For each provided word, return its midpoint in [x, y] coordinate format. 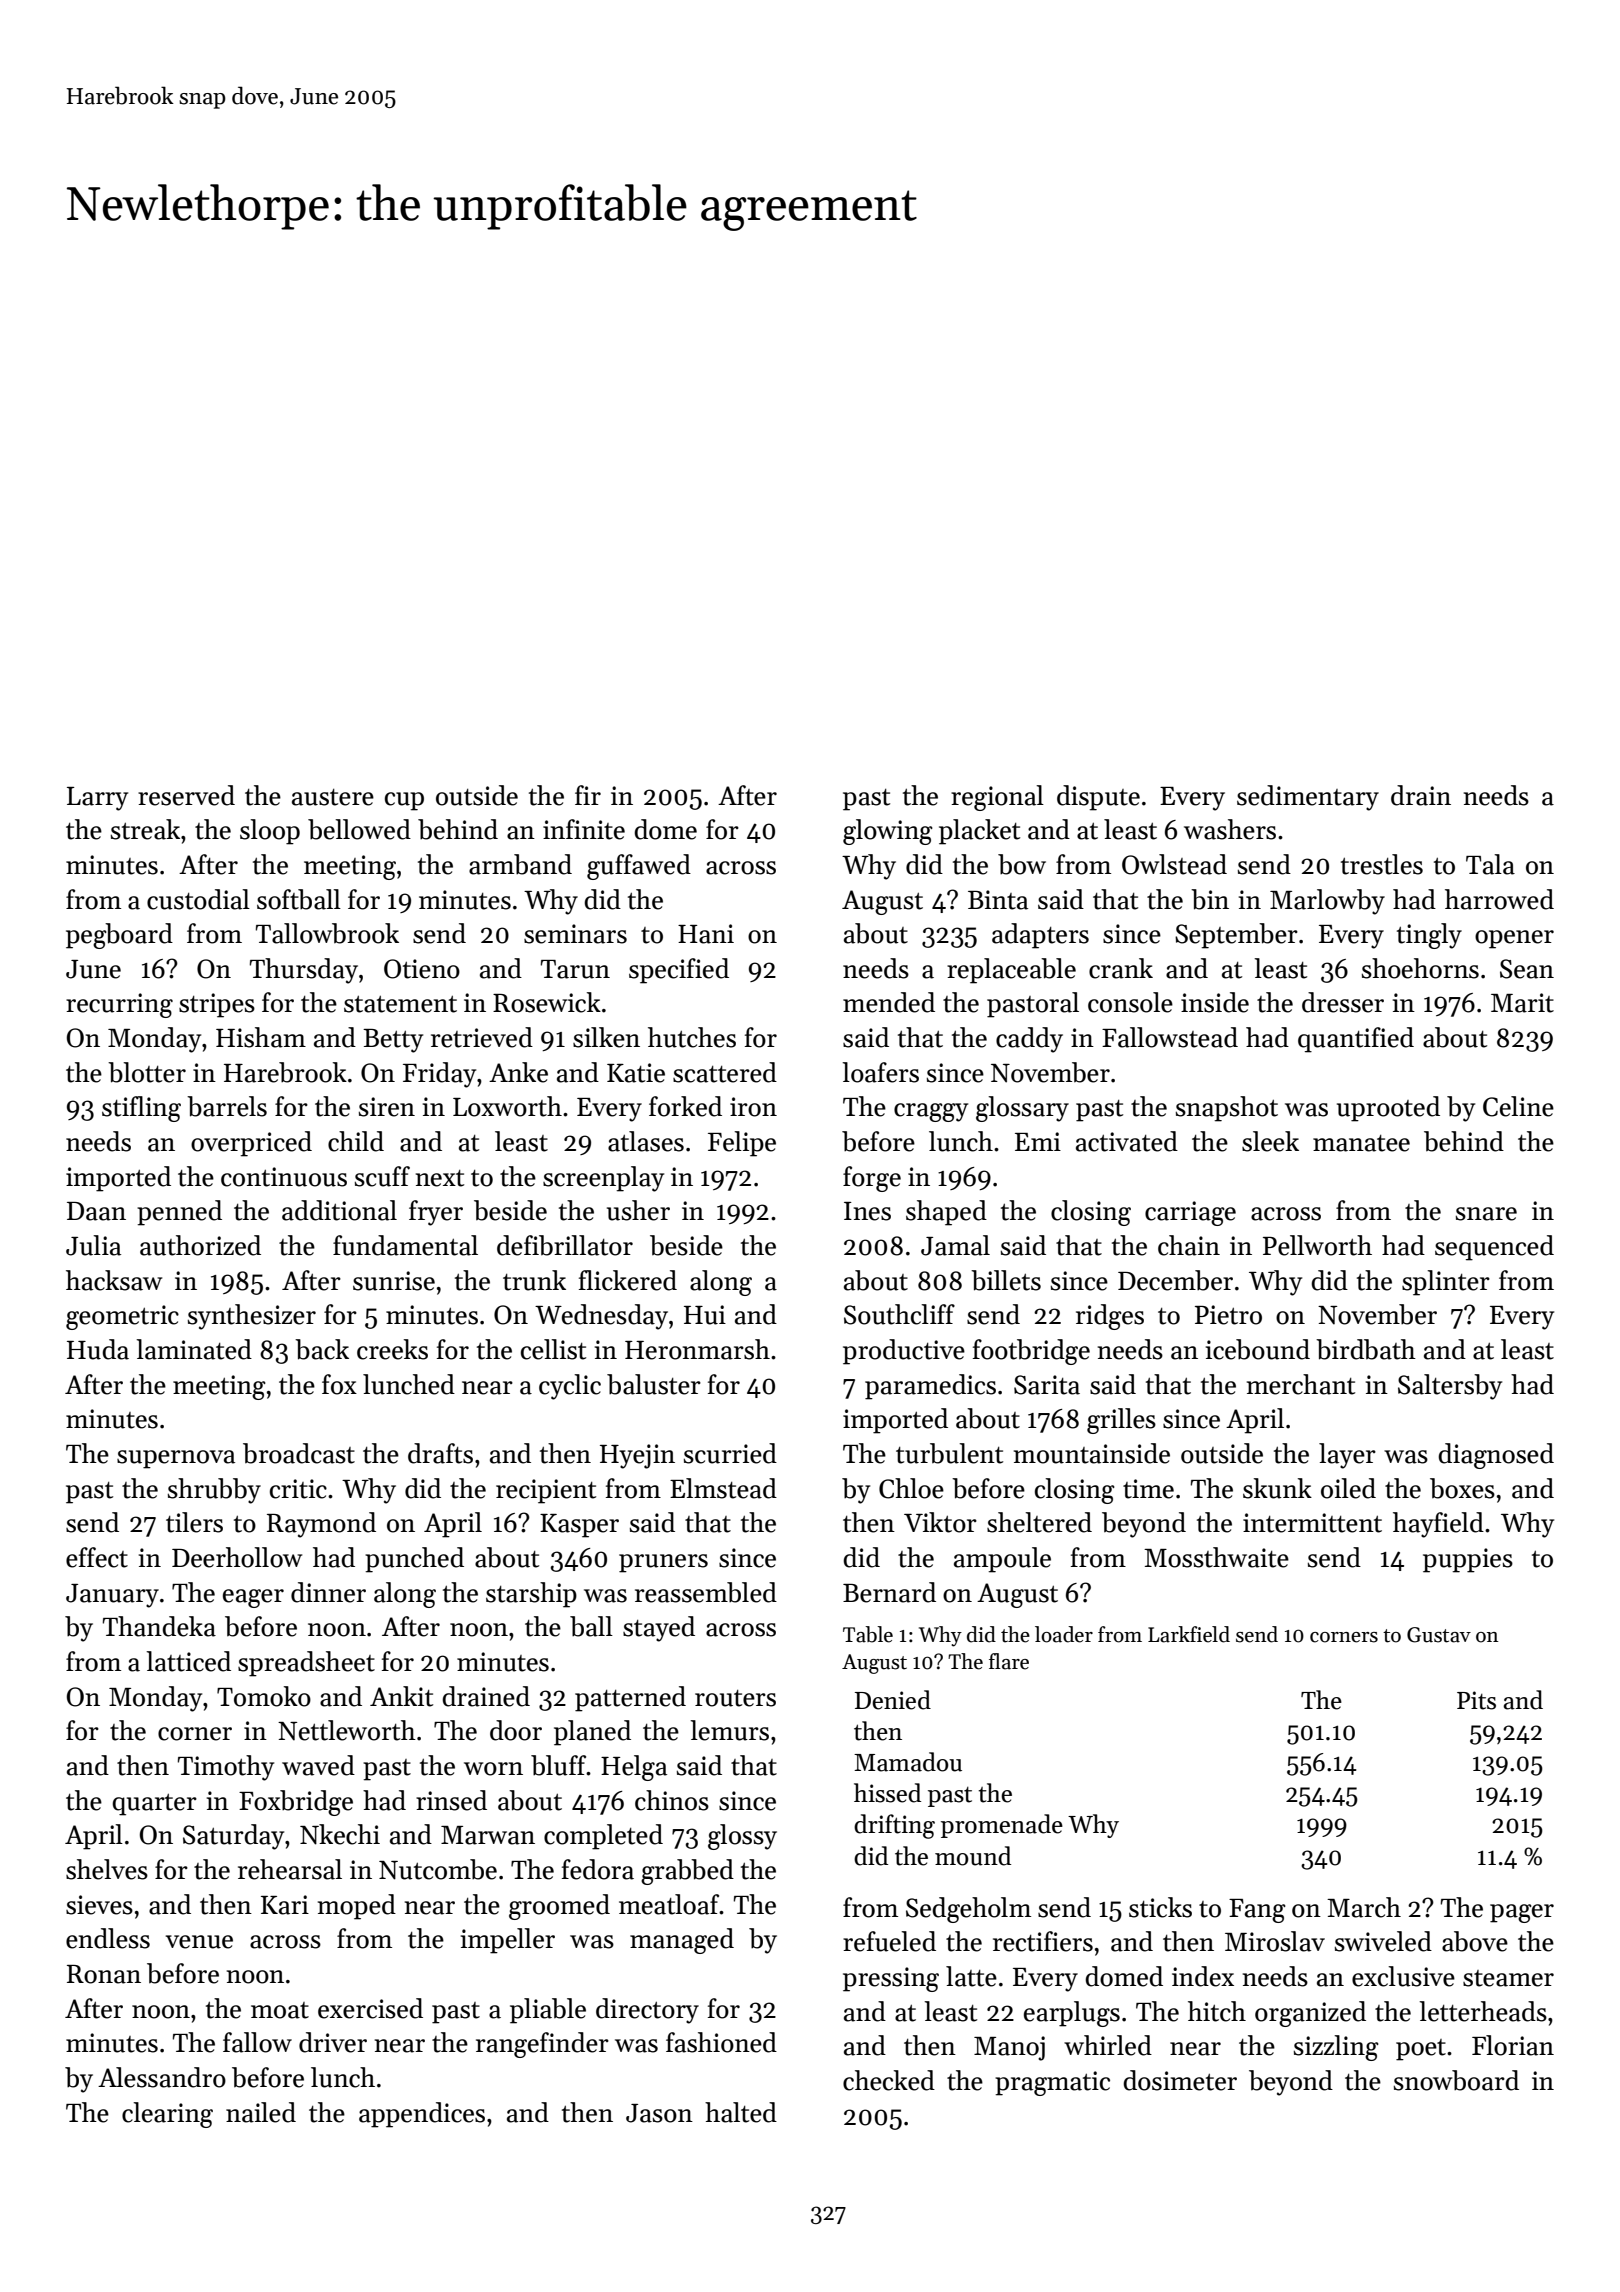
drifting [894, 1826]
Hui [705, 1315]
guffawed [639, 867]
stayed [659, 1629]
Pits [1476, 1700]
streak [145, 829]
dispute [1098, 798]
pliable [548, 2011]
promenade [1002, 1826]
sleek [1270, 1141]
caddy [1029, 1040]
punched [414, 1560]
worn [493, 1769]
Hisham [261, 1037]
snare [1486, 1214]
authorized [200, 1245]
